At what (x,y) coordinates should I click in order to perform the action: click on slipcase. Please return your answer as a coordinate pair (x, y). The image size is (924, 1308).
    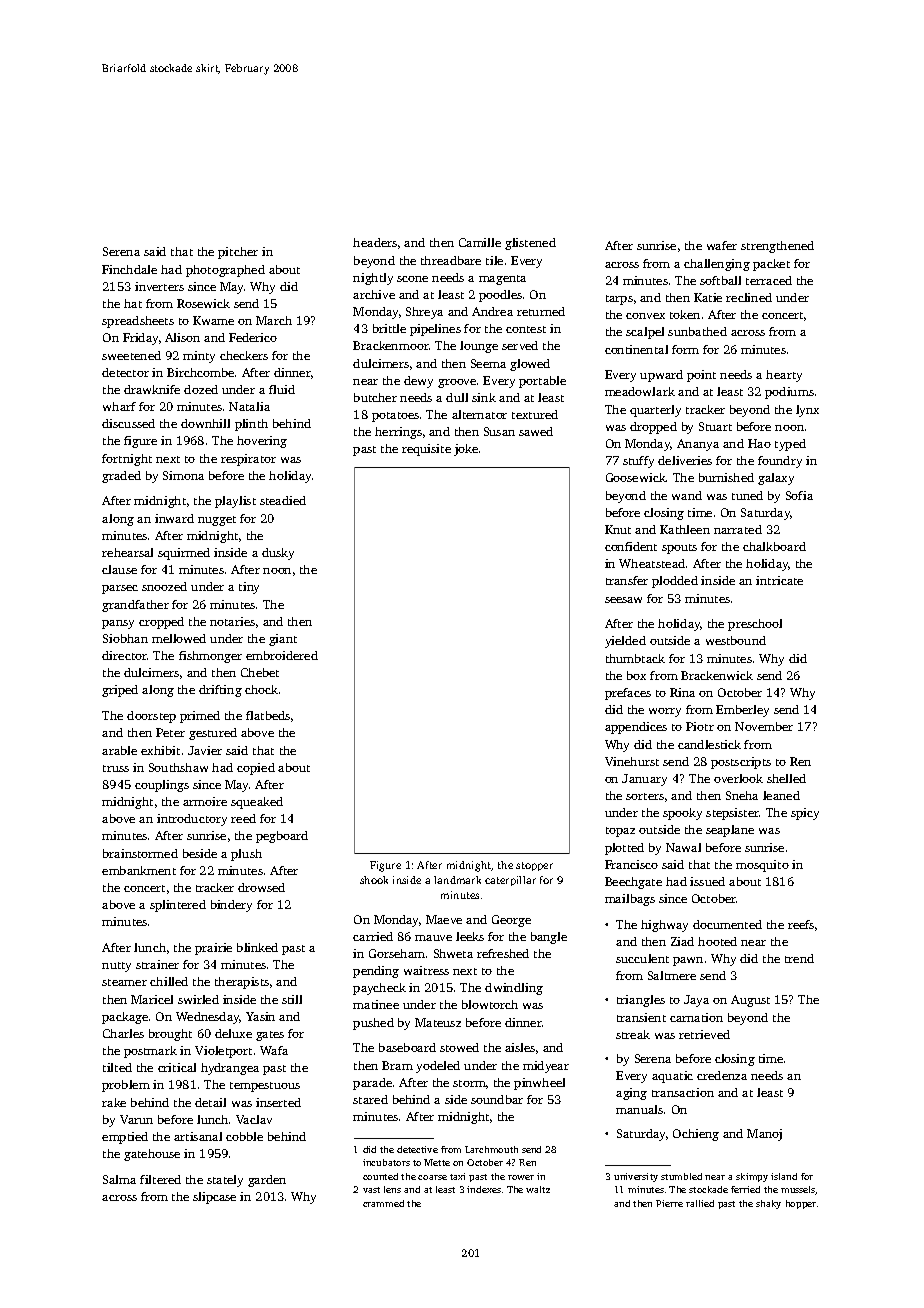
    Looking at the image, I should click on (214, 1198).
